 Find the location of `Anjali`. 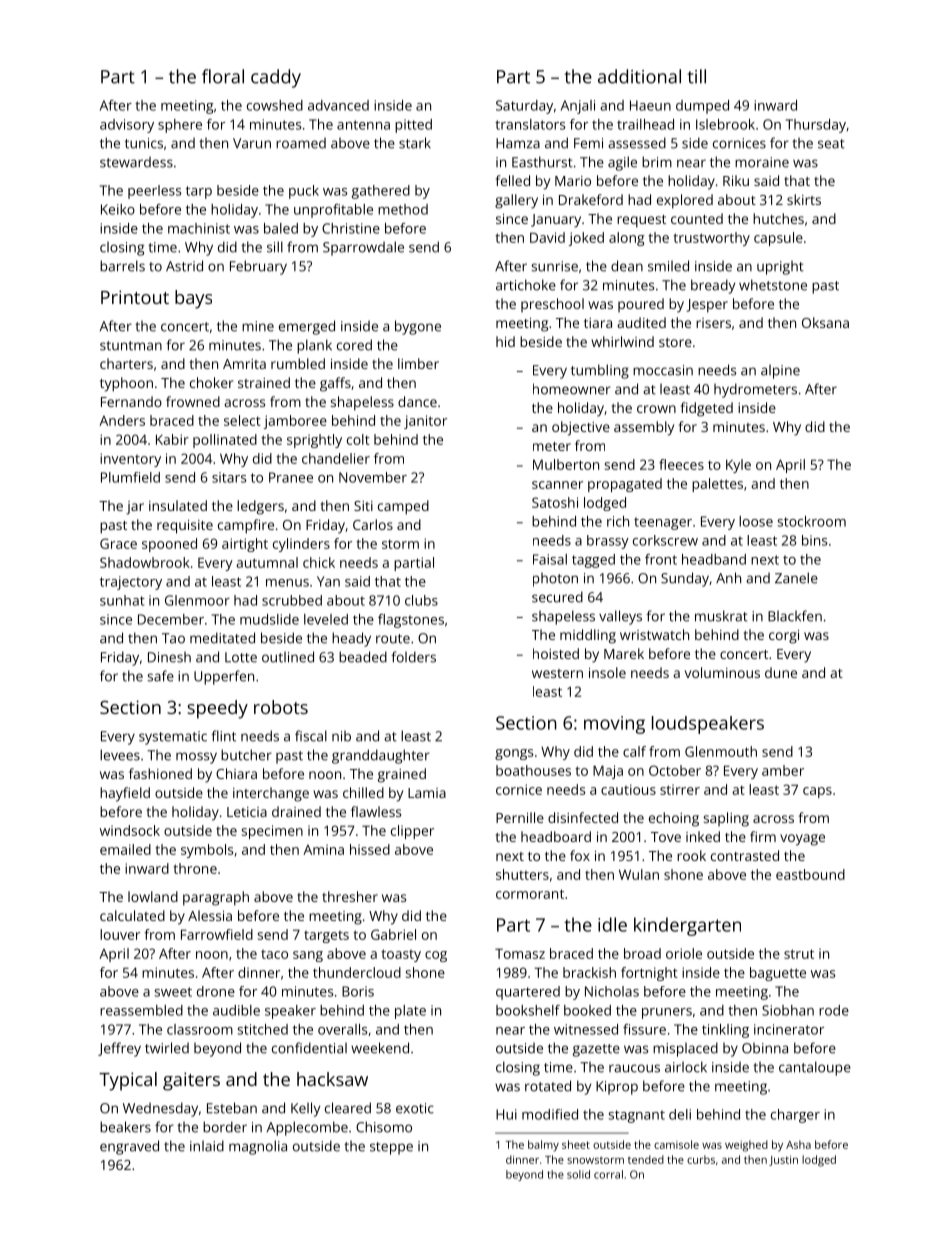

Anjali is located at coordinates (578, 107).
